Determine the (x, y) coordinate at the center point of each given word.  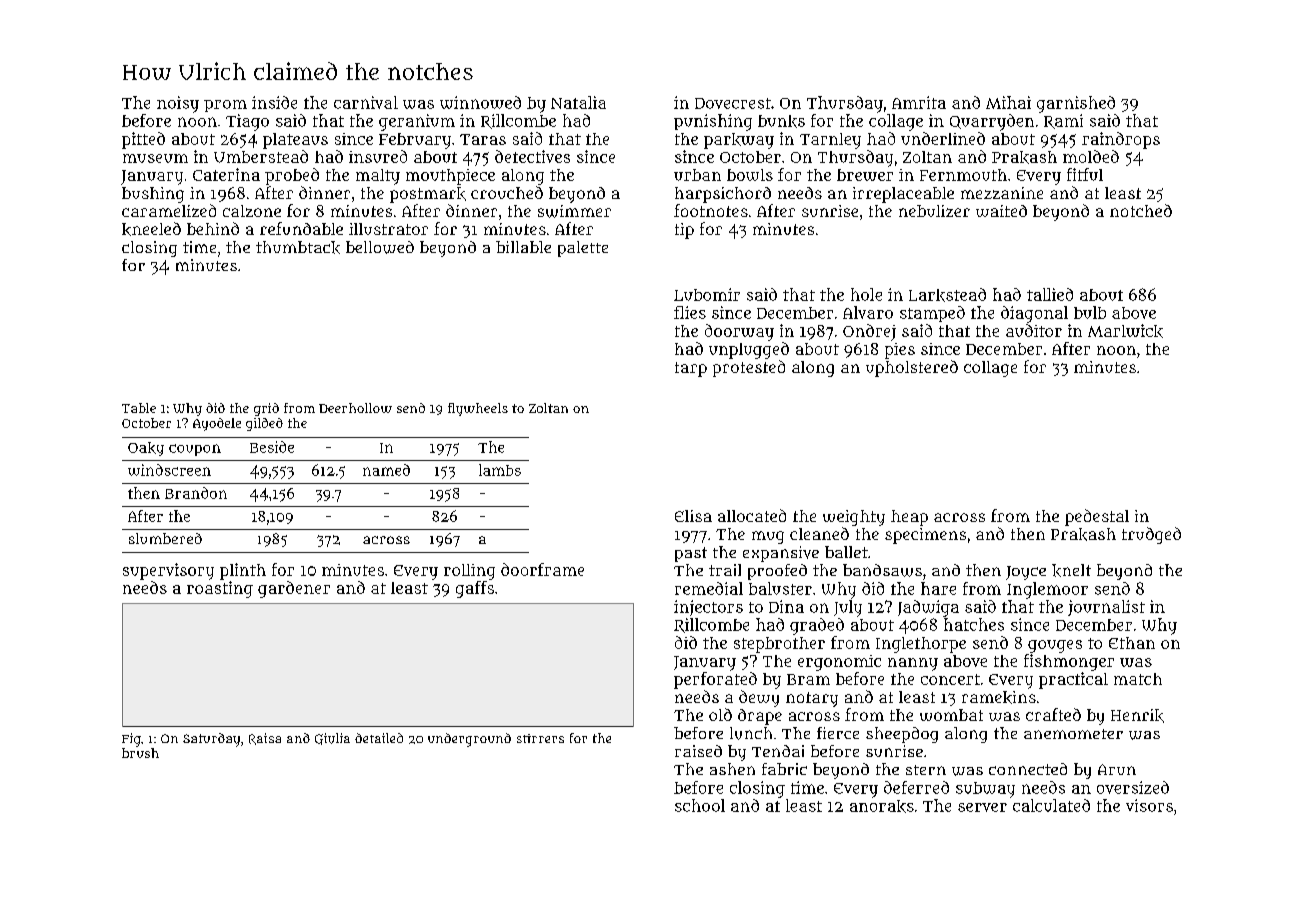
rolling (469, 572)
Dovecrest (733, 103)
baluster (780, 588)
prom (225, 106)
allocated (752, 515)
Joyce (1026, 573)
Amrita (919, 102)
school (700, 805)
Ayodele (217, 424)
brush (140, 753)
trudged (1151, 535)
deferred (916, 787)
